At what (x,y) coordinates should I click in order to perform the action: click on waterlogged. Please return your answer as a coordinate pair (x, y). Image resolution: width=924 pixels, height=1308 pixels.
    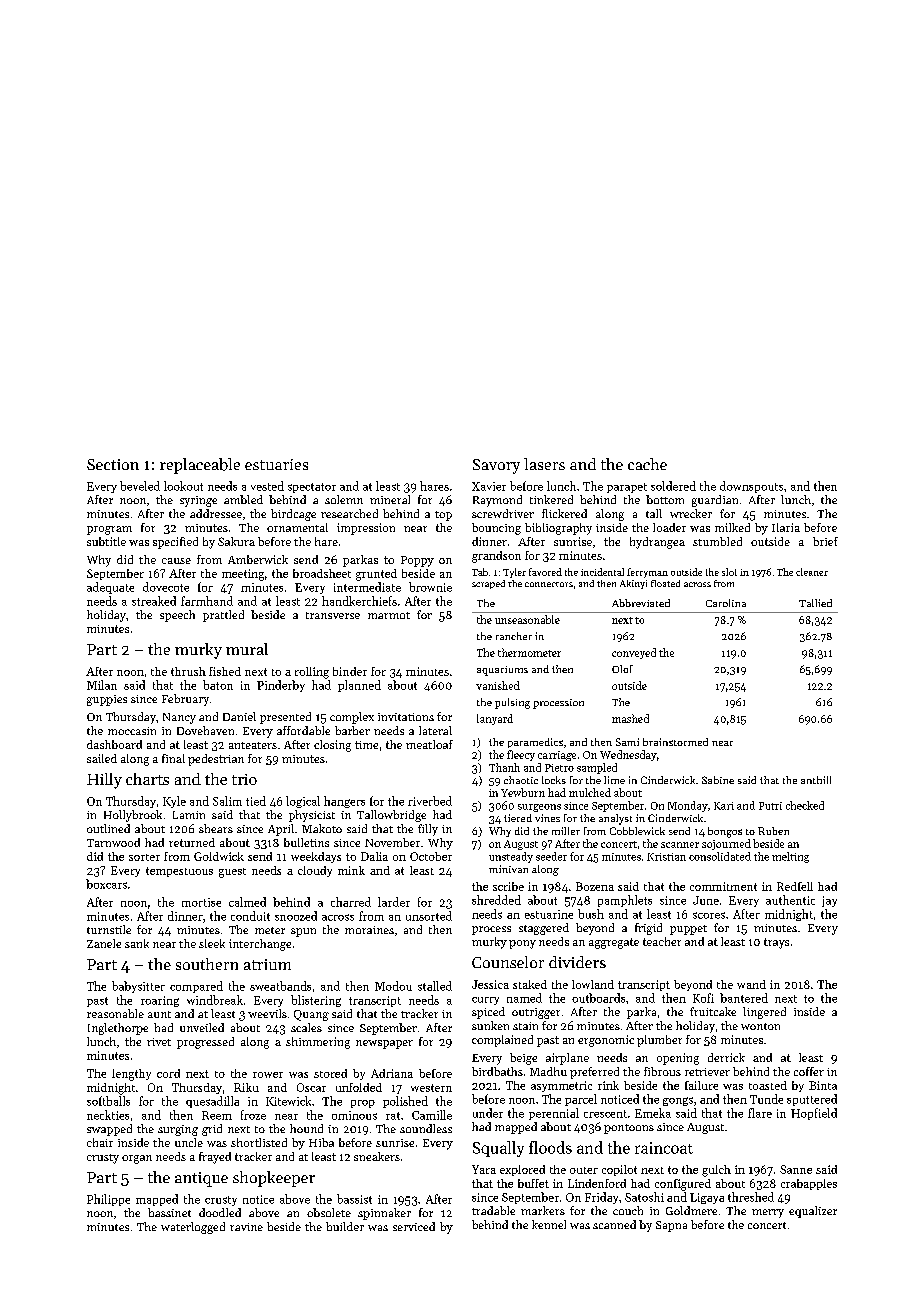
    Looking at the image, I should click on (193, 1228).
